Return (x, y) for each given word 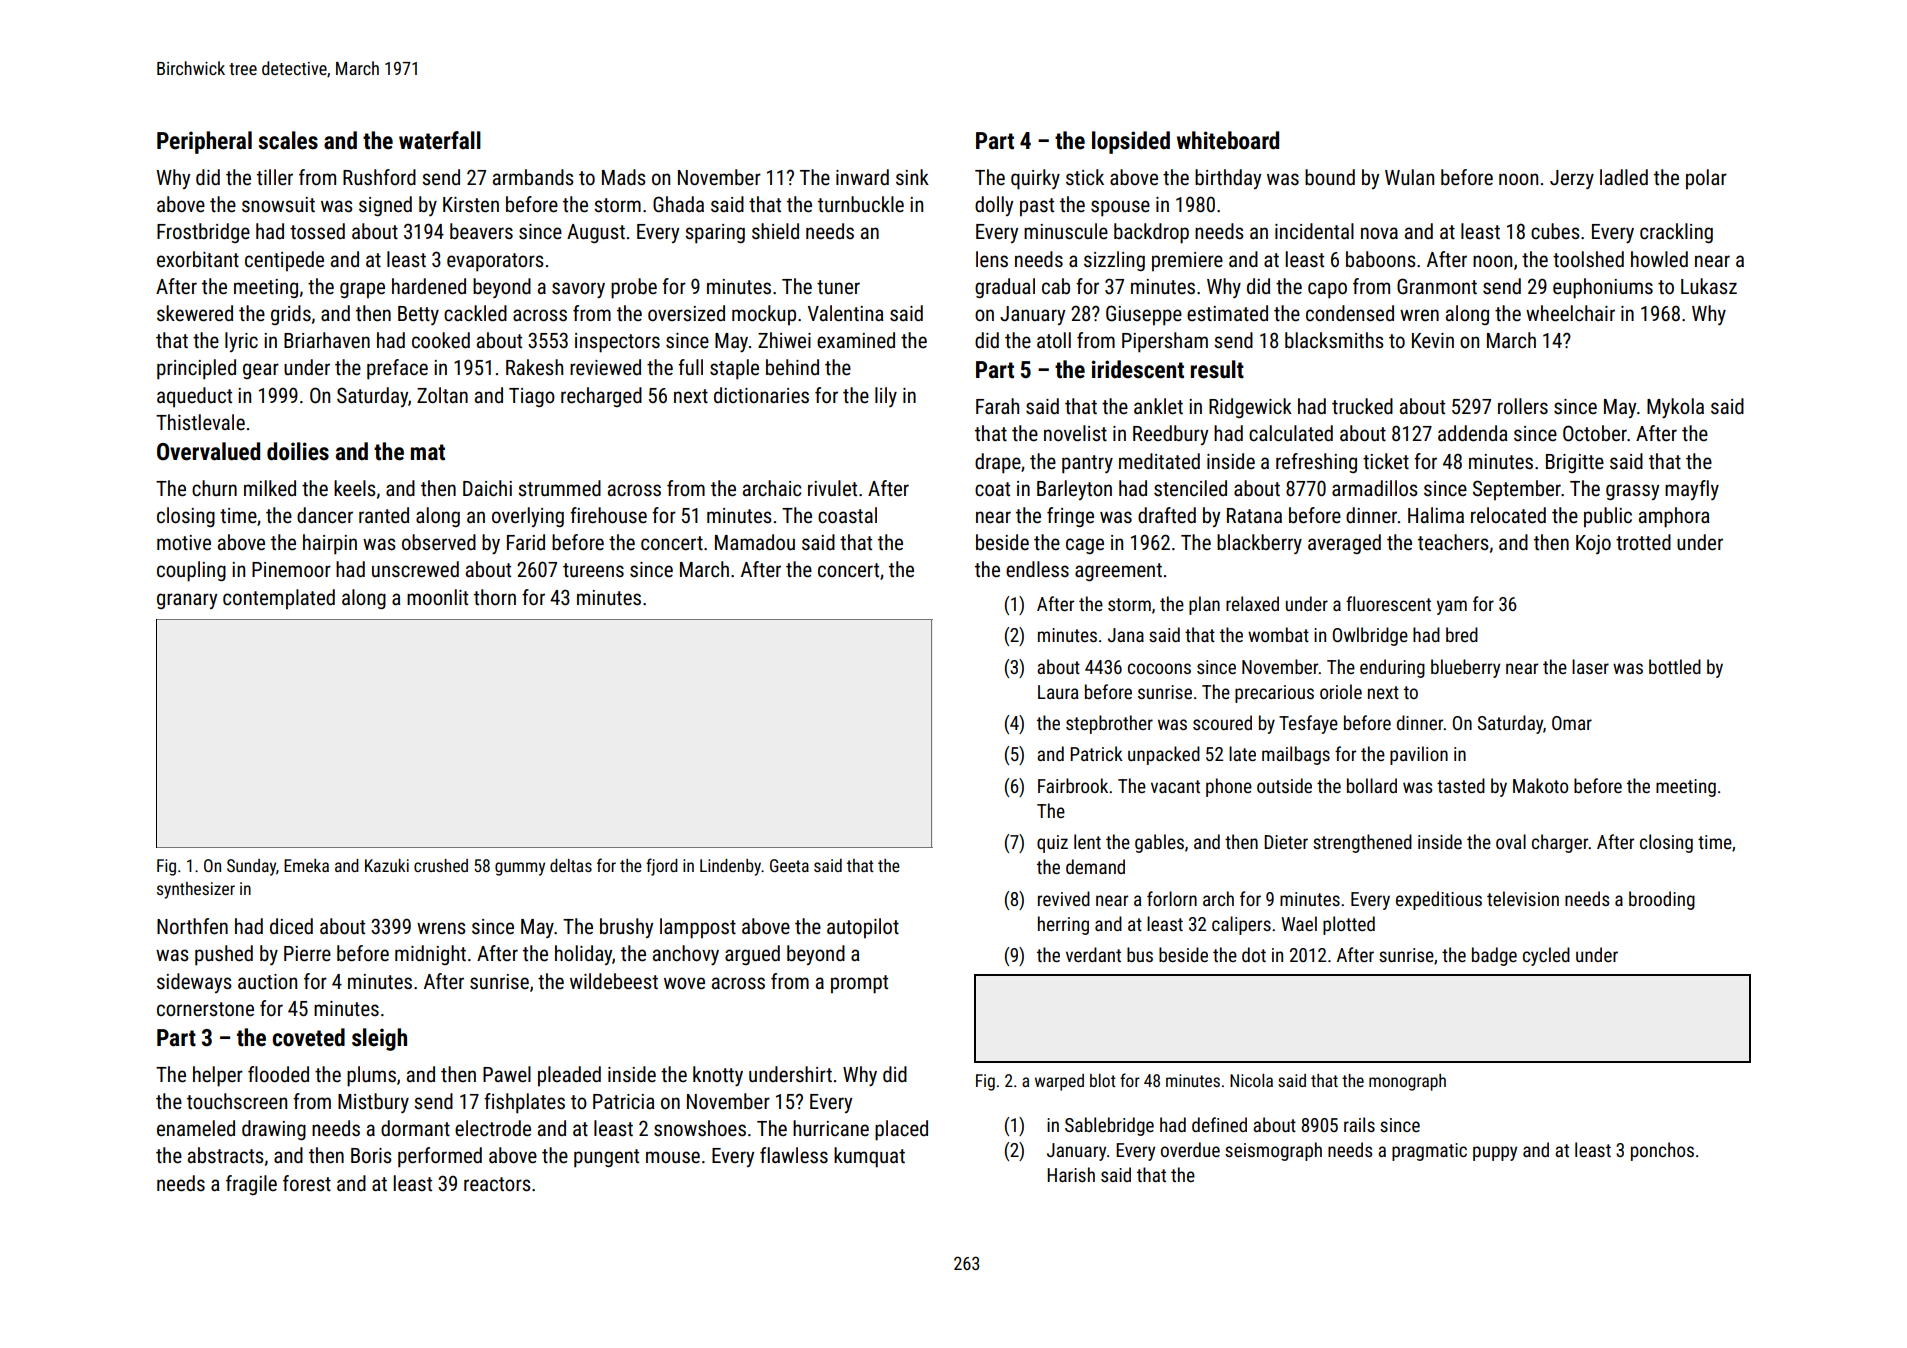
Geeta (789, 865)
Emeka (306, 865)
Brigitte (1575, 463)
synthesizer (196, 890)
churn (214, 488)
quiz (1052, 844)
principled (196, 369)
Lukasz (1709, 286)
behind (792, 367)
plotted (1349, 925)
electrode (493, 1128)
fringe (1070, 517)
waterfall (440, 140)
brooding (1662, 900)
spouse (1120, 208)
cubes (1555, 231)
